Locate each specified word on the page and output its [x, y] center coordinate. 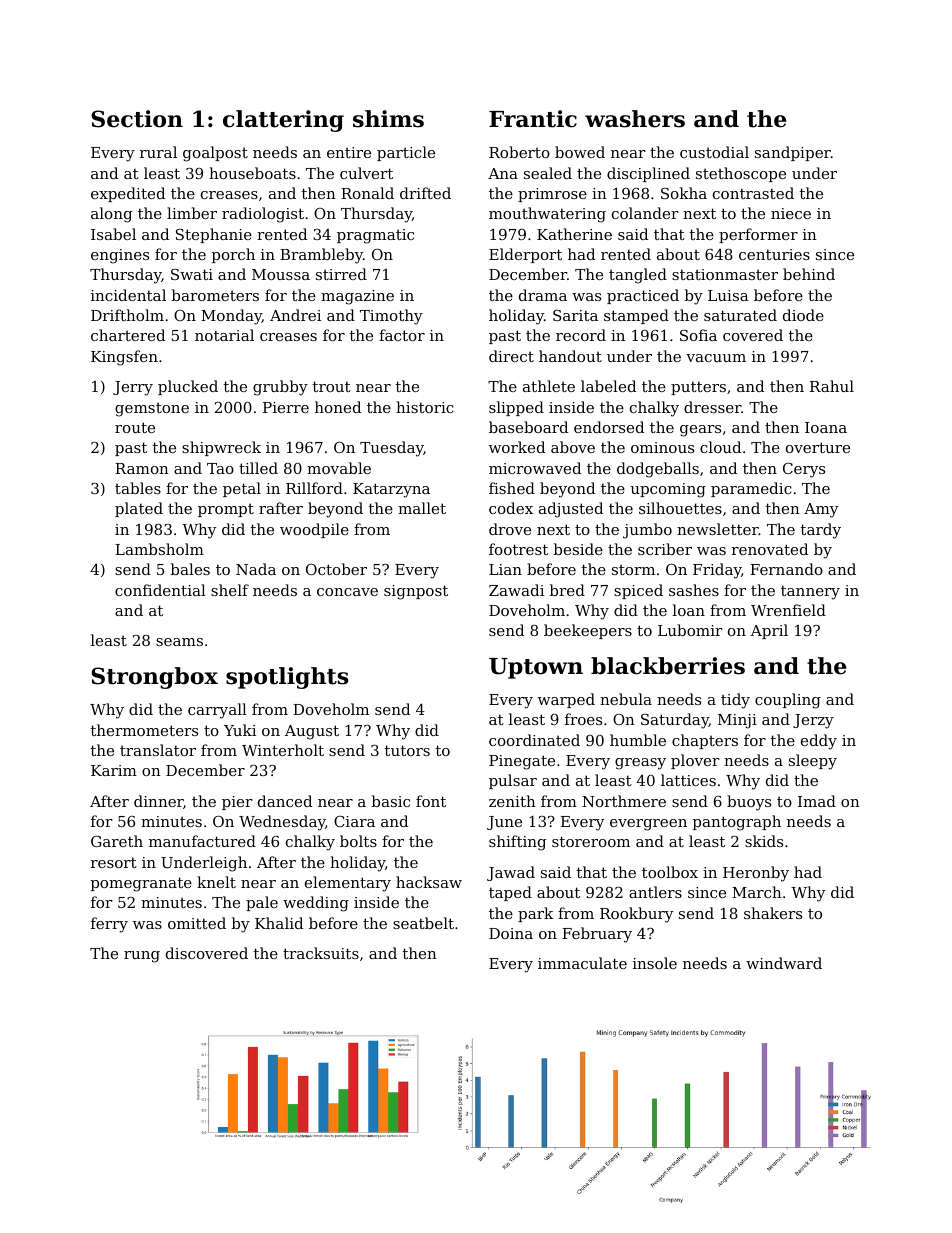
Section [137, 119]
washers [635, 119]
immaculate [582, 963]
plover [695, 761]
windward [784, 963]
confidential [160, 590]
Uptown [536, 668]
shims [388, 119]
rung [142, 957]
